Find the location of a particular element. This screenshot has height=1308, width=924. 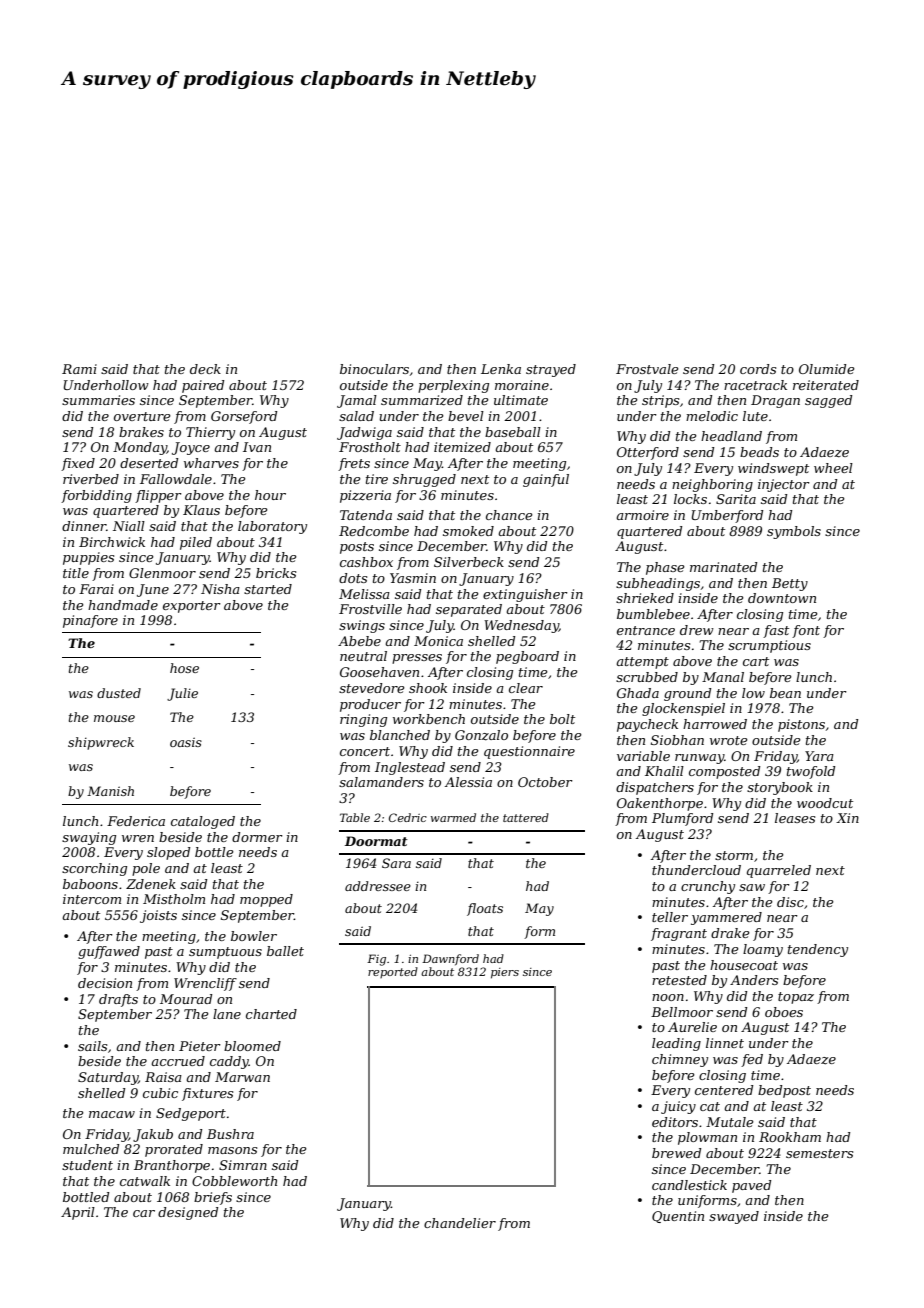

bean is located at coordinates (785, 693).
